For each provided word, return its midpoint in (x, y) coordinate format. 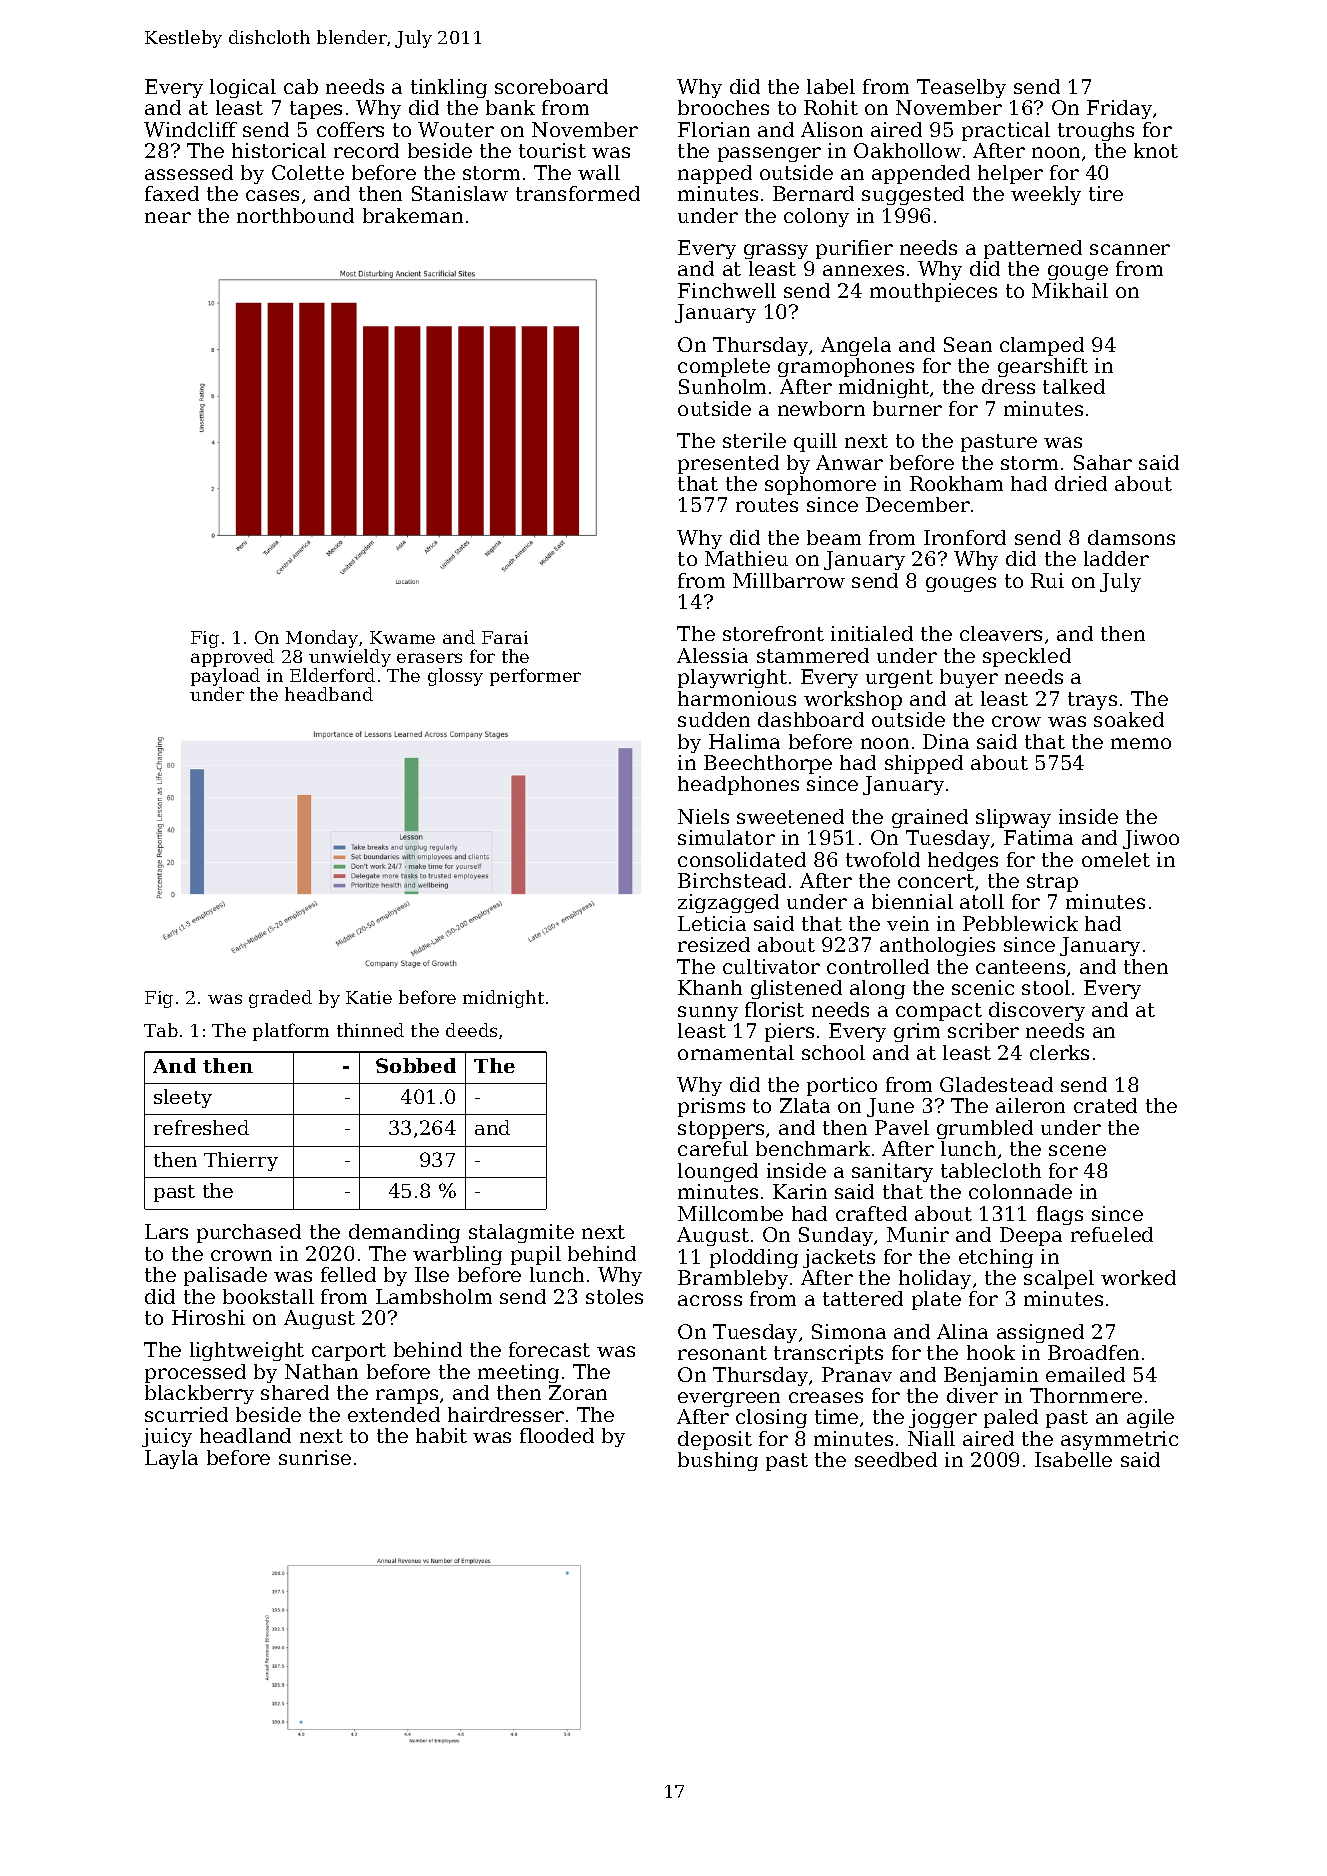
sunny (708, 1013)
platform (291, 1032)
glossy (455, 677)
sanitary (892, 1172)
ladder (1116, 558)
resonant (722, 1353)
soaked (1129, 719)
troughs (1096, 131)
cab (301, 86)
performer (535, 677)
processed (195, 1373)
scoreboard (551, 86)
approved (232, 658)
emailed (1085, 1374)
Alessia (712, 655)
